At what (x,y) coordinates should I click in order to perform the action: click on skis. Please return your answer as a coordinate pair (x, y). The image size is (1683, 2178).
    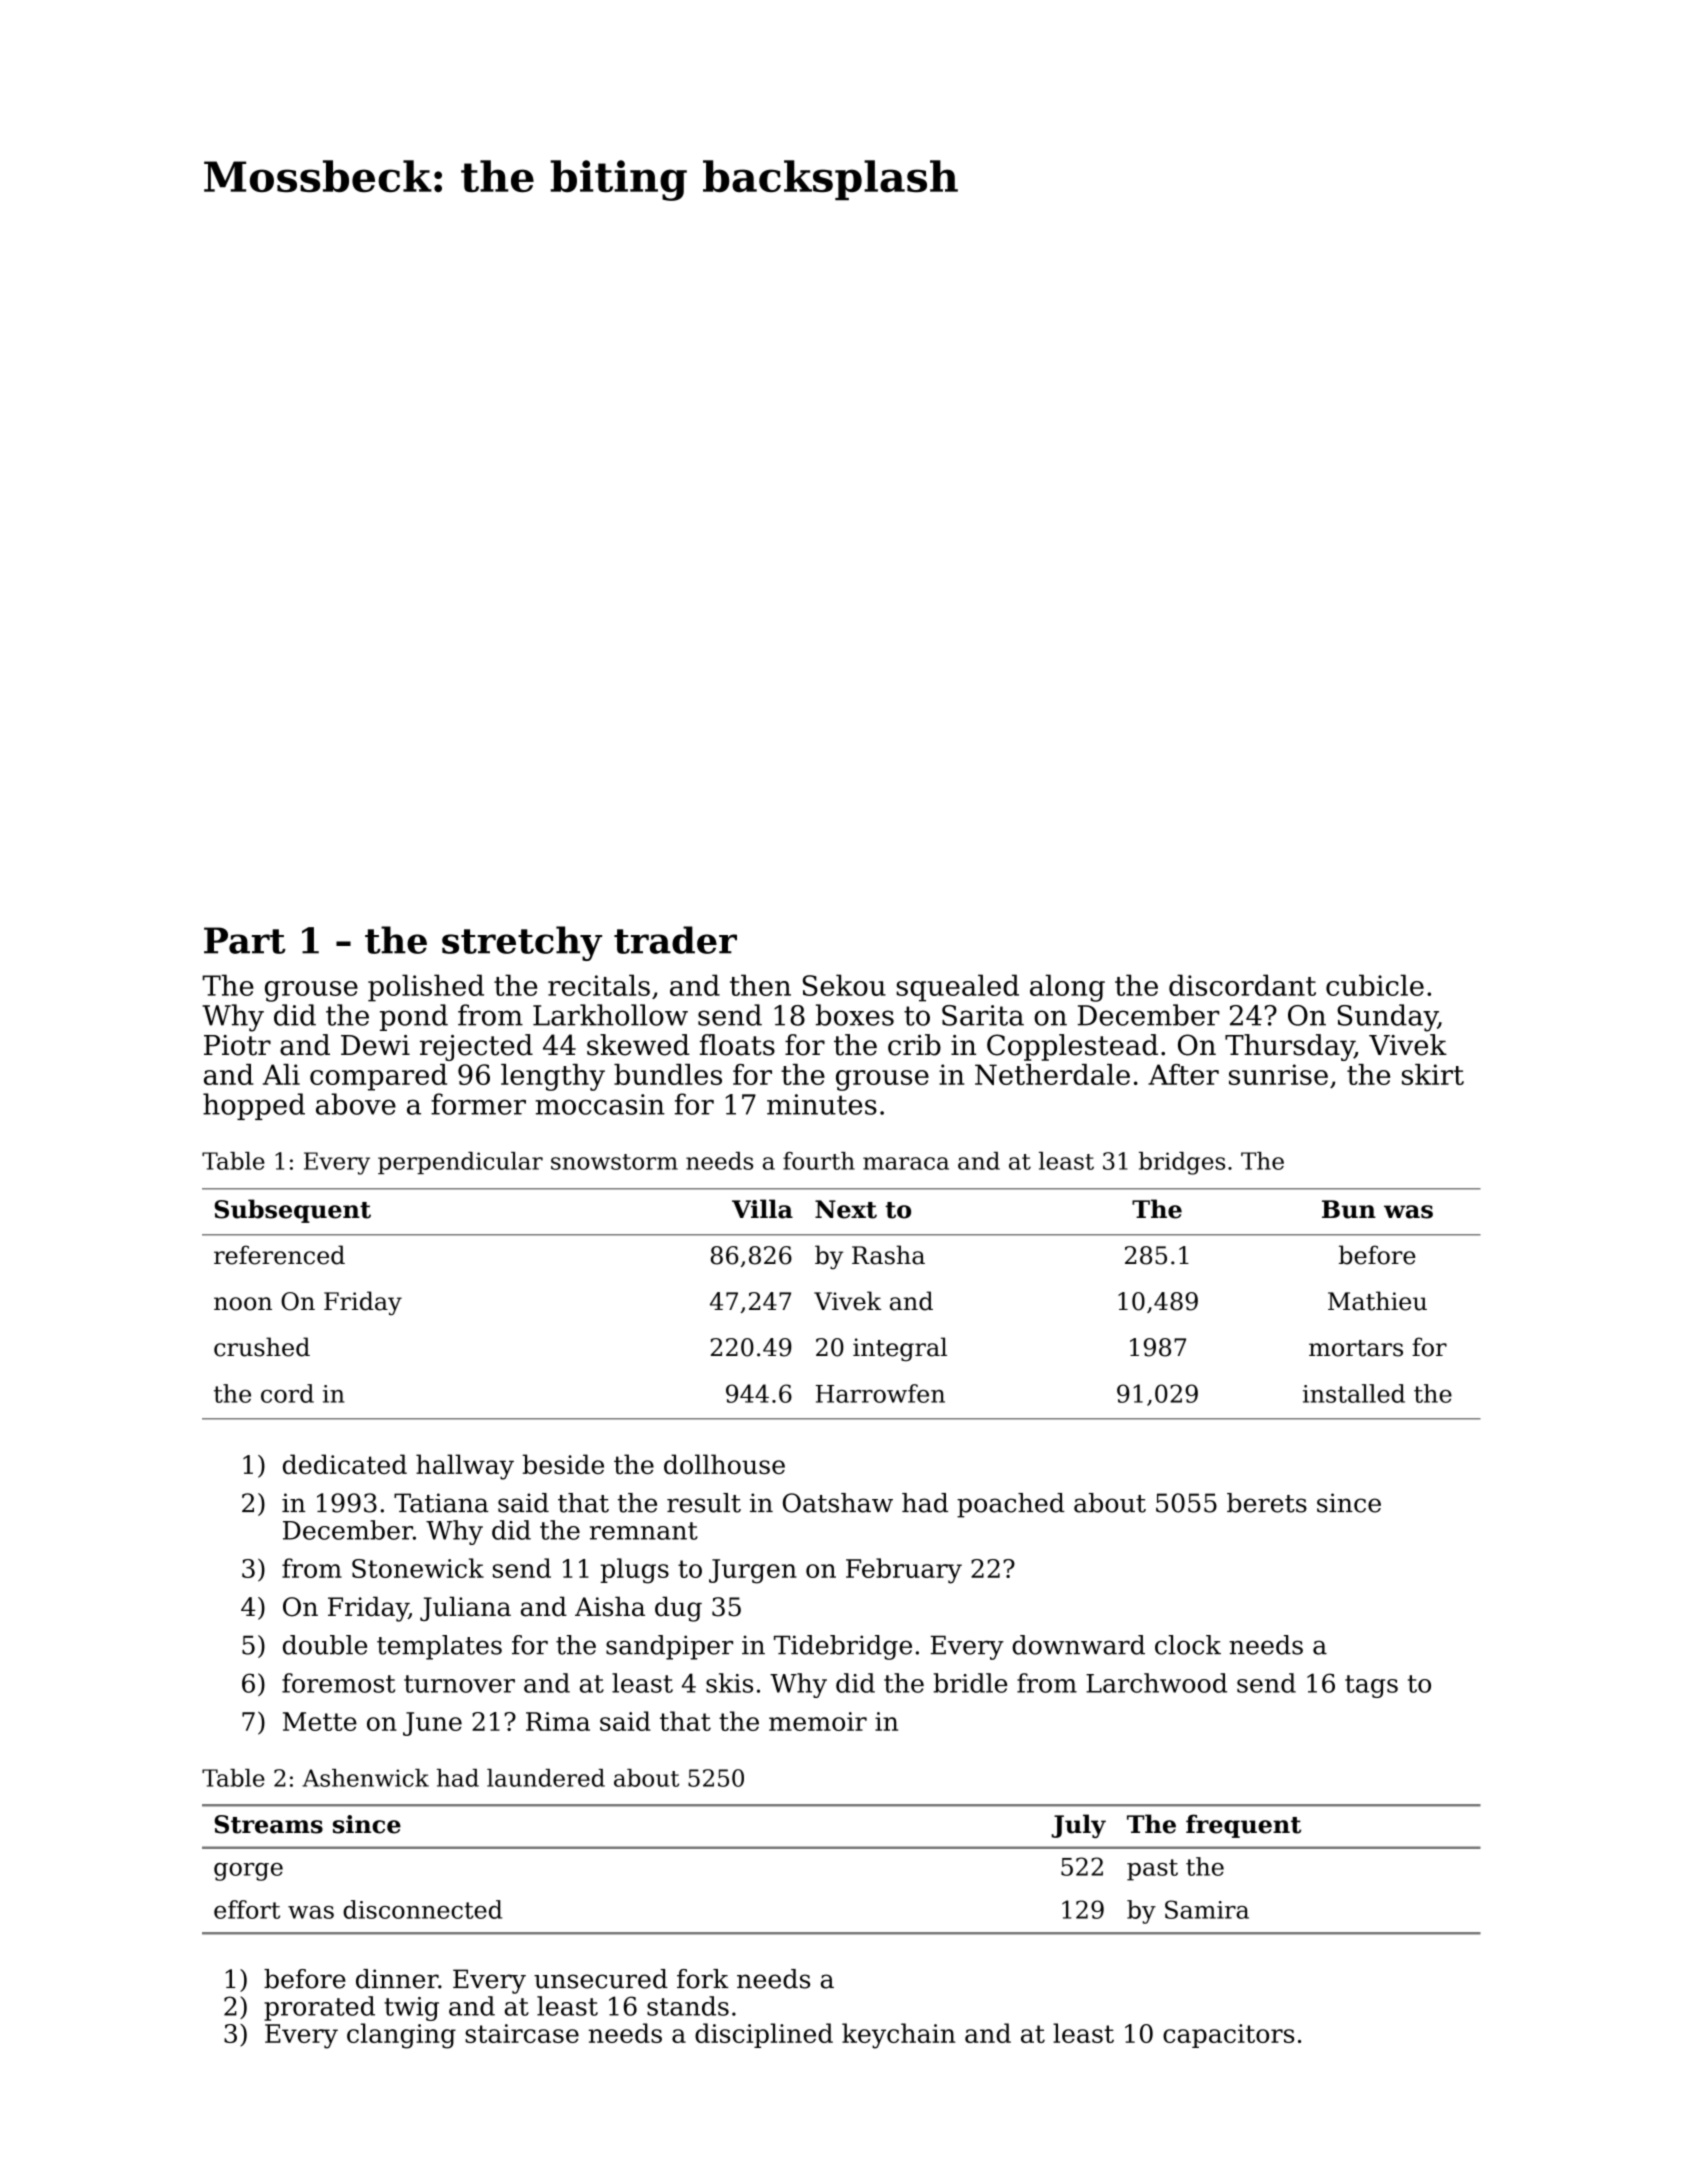
    Looking at the image, I should click on (729, 1683).
